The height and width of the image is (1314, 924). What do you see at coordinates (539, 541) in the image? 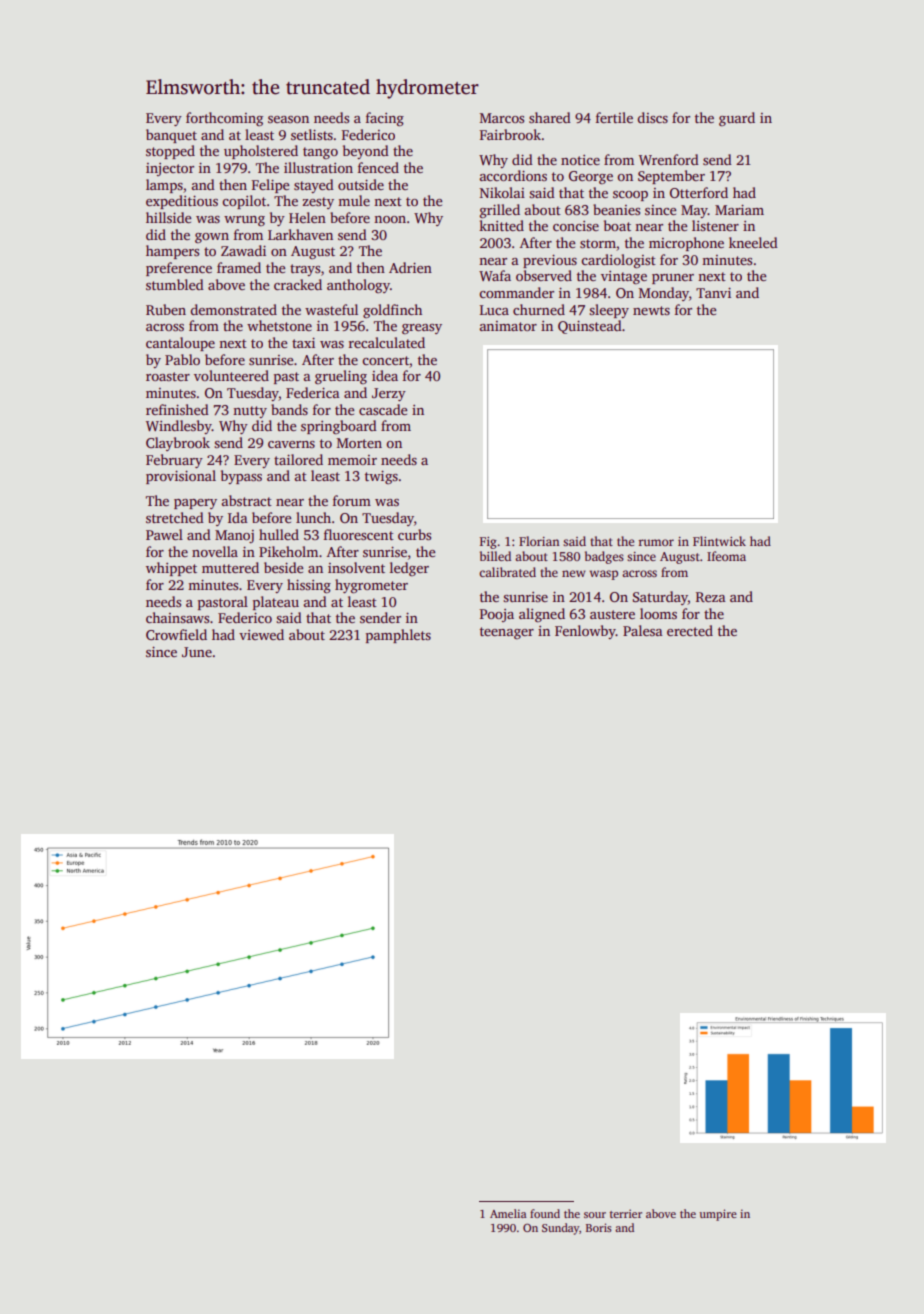
I see `Florian` at bounding box center [539, 541].
